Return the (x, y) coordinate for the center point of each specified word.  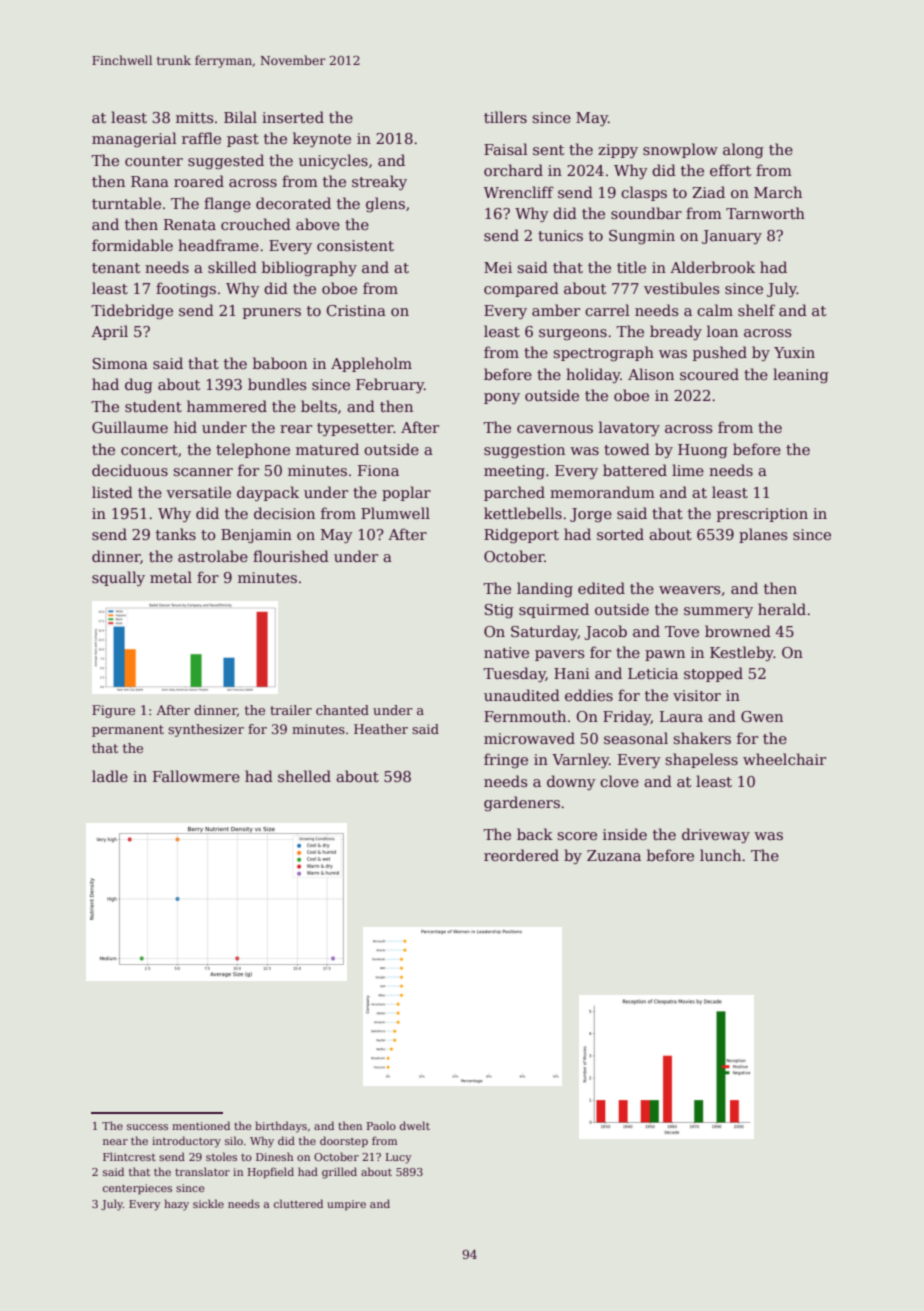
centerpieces (137, 1189)
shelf (756, 310)
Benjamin (256, 536)
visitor (697, 695)
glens (385, 205)
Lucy (399, 1158)
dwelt (415, 1125)
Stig (499, 611)
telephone (253, 450)
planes (763, 535)
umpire (346, 1205)
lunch (720, 855)
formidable (132, 245)
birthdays (281, 1127)
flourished (291, 556)
